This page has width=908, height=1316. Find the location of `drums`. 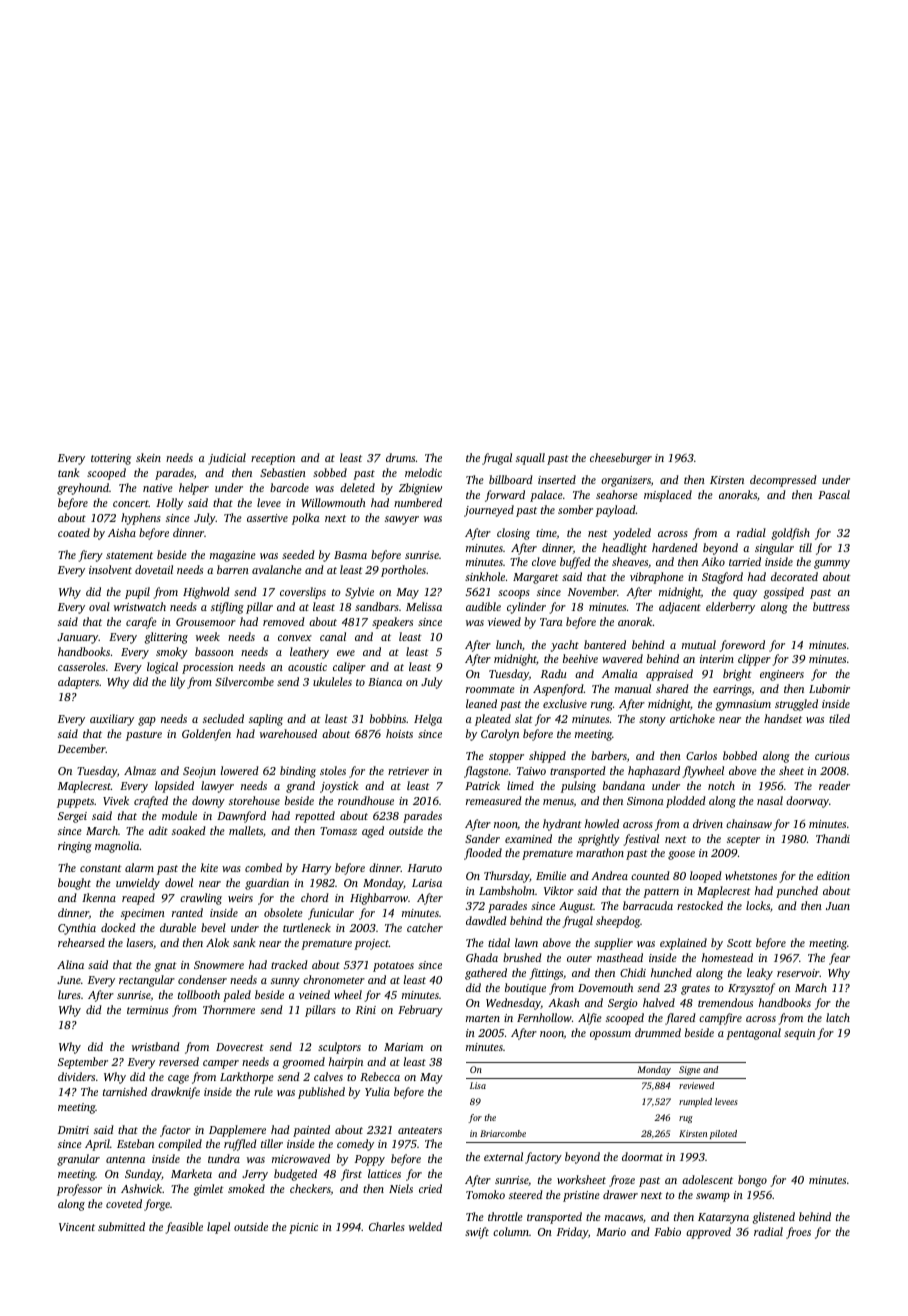

drums is located at coordinates (400, 457).
